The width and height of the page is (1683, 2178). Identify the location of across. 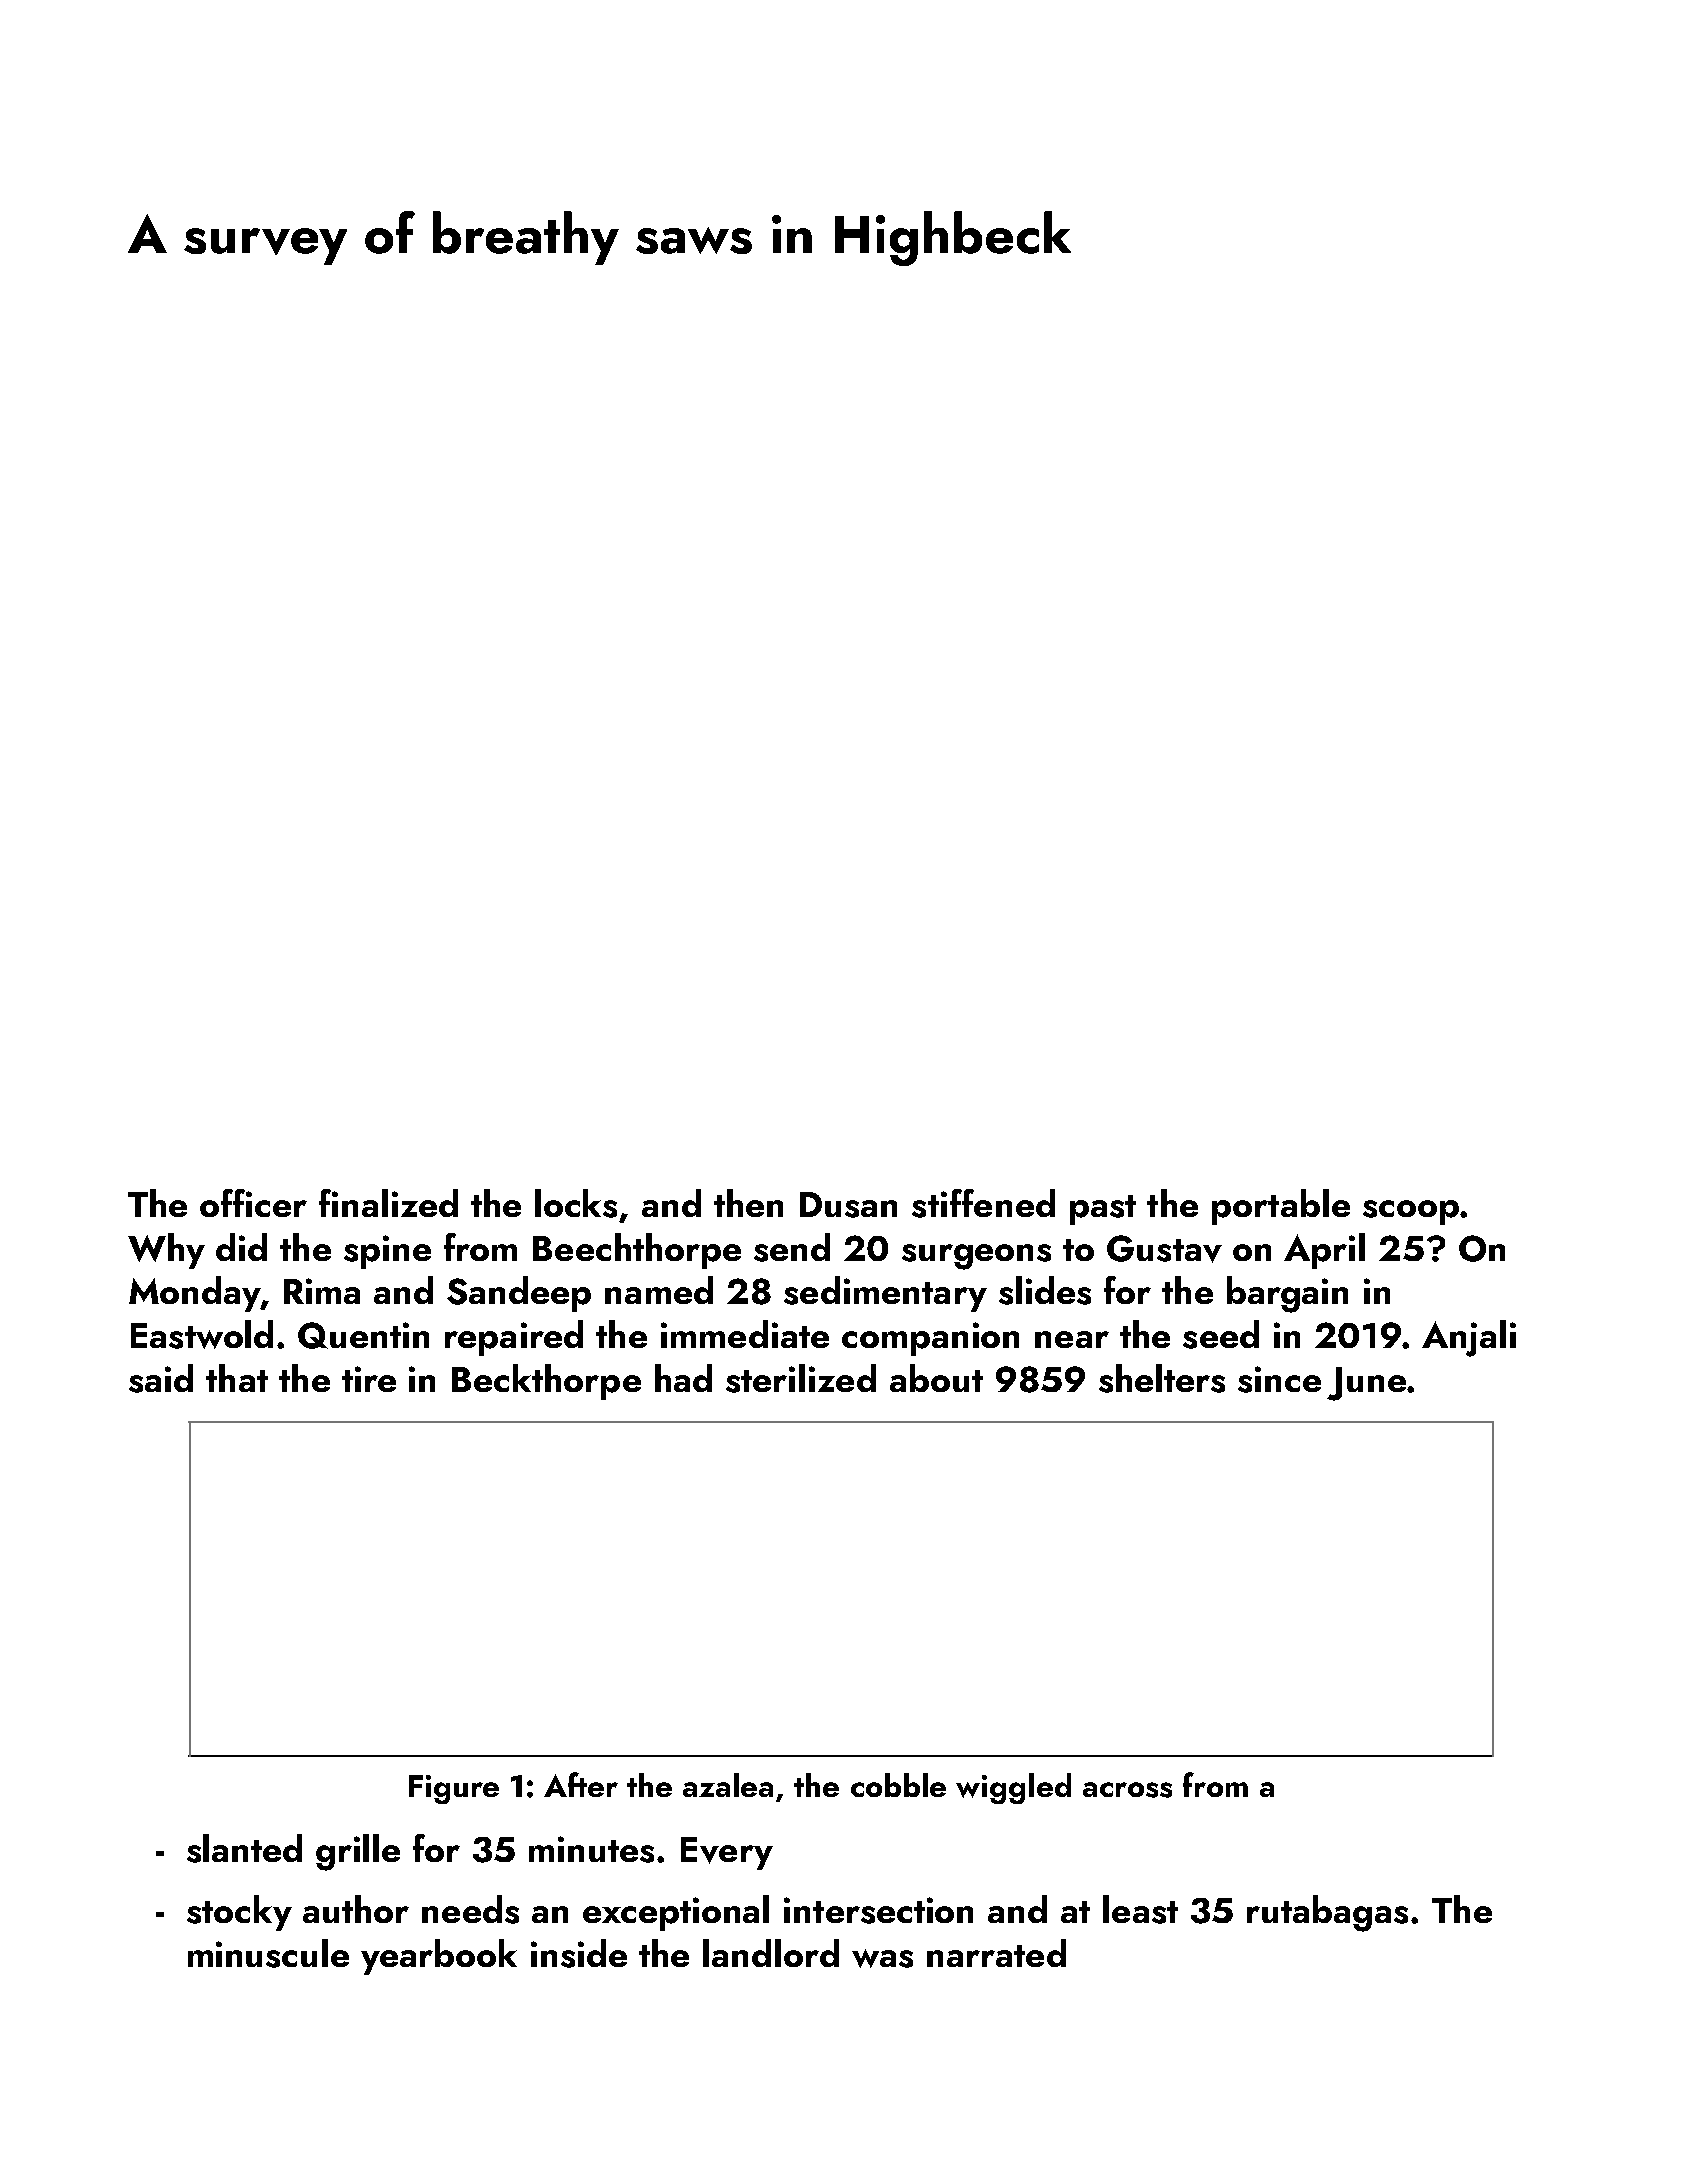
(1127, 1790).
